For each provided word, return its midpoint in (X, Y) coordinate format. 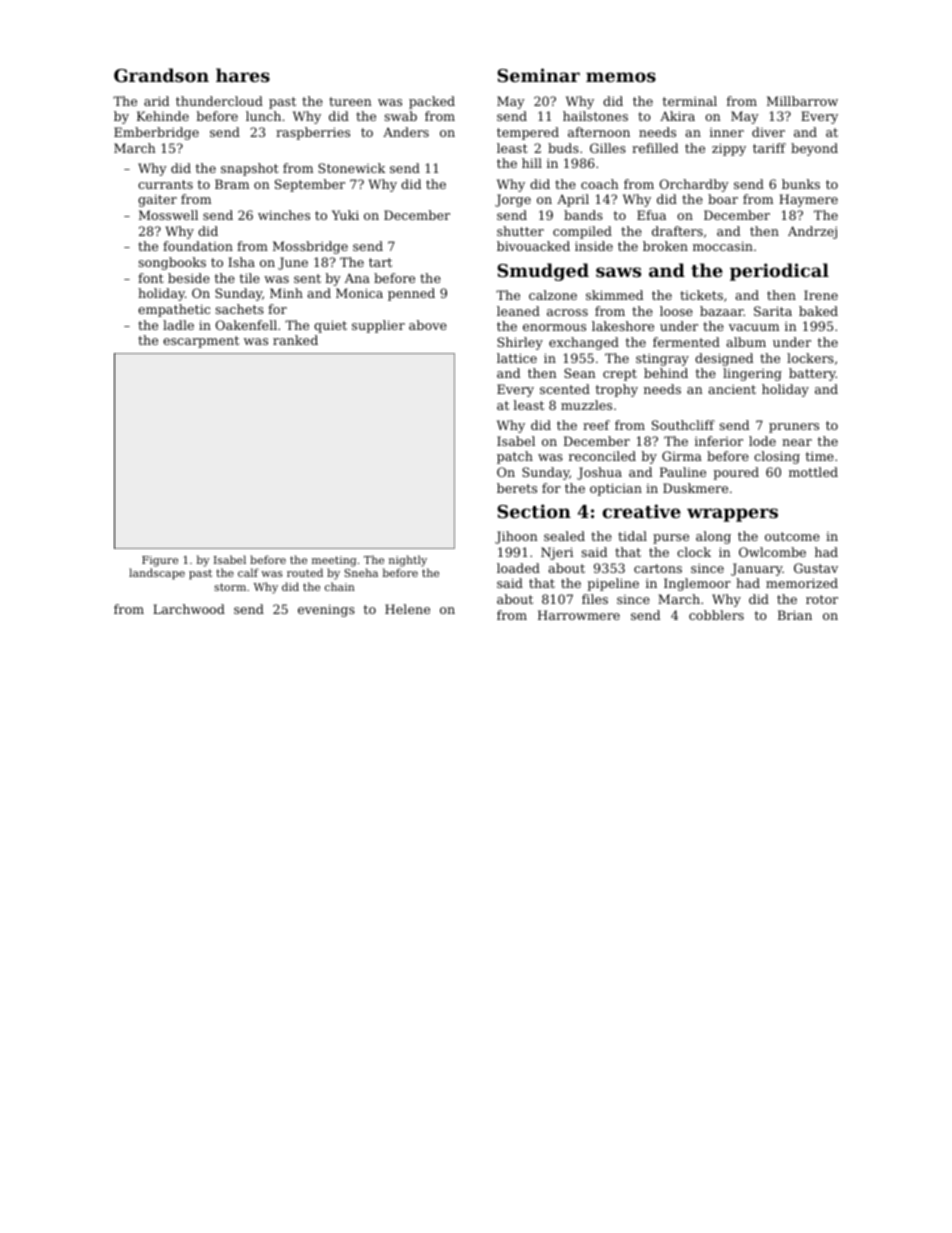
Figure (160, 561)
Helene (407, 609)
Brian (795, 615)
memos (621, 77)
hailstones (595, 116)
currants (165, 184)
